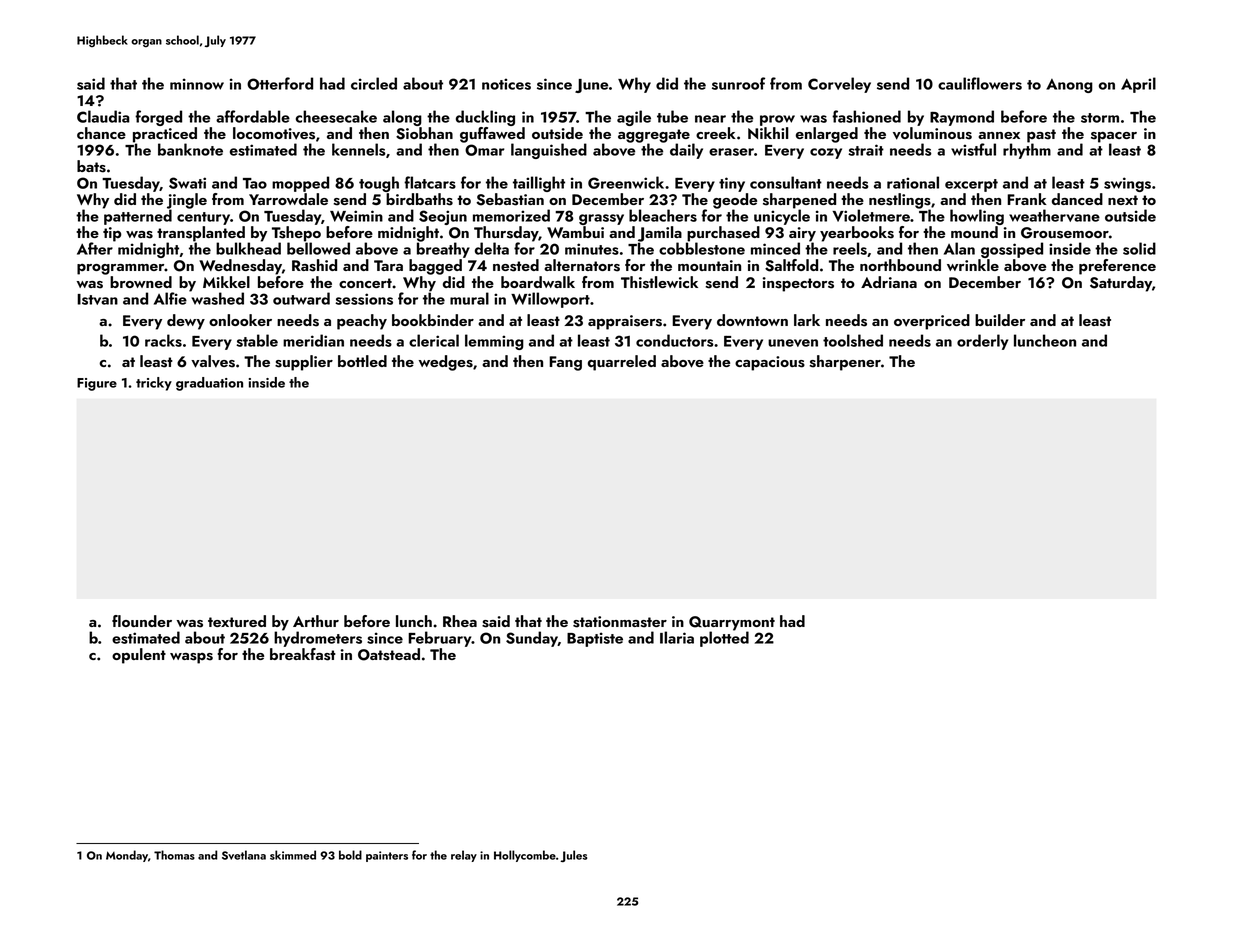 This screenshot has height=952, width=1233. Describe the element at coordinates (139, 656) in the screenshot. I see `opulent` at that location.
